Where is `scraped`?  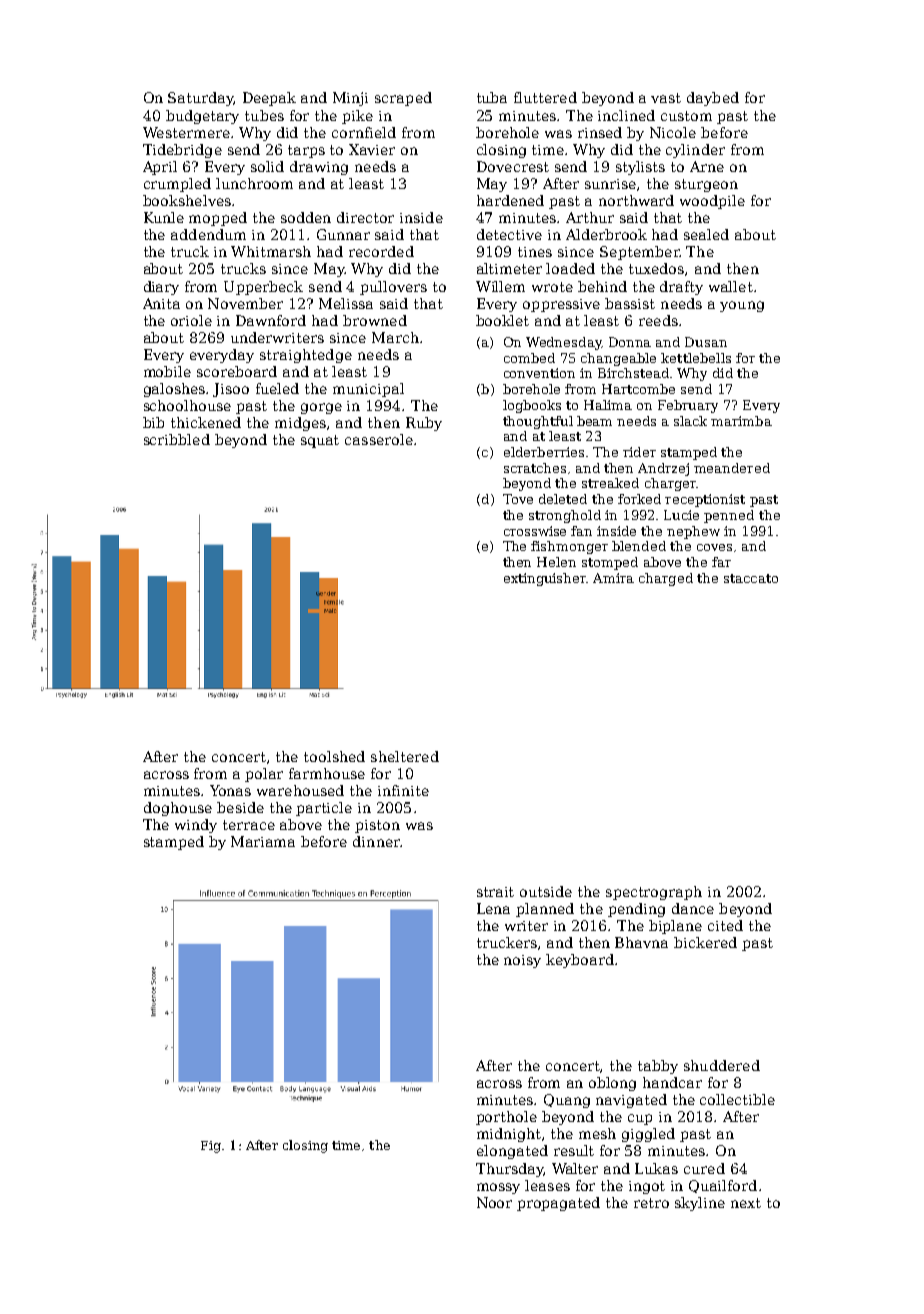
scraped is located at coordinates (403, 99).
